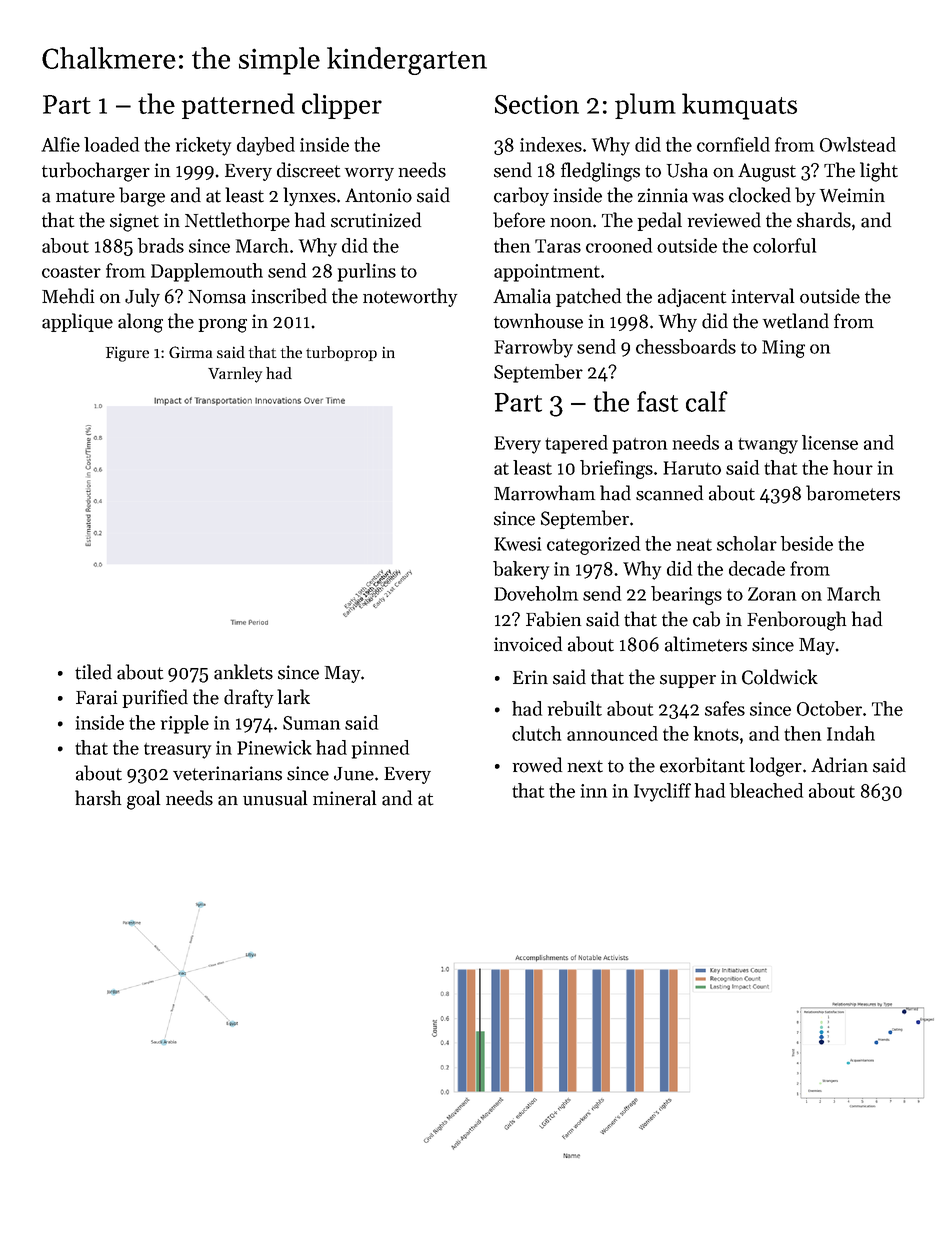 This document has width=952, height=1233. I want to click on applique, so click(77, 322).
